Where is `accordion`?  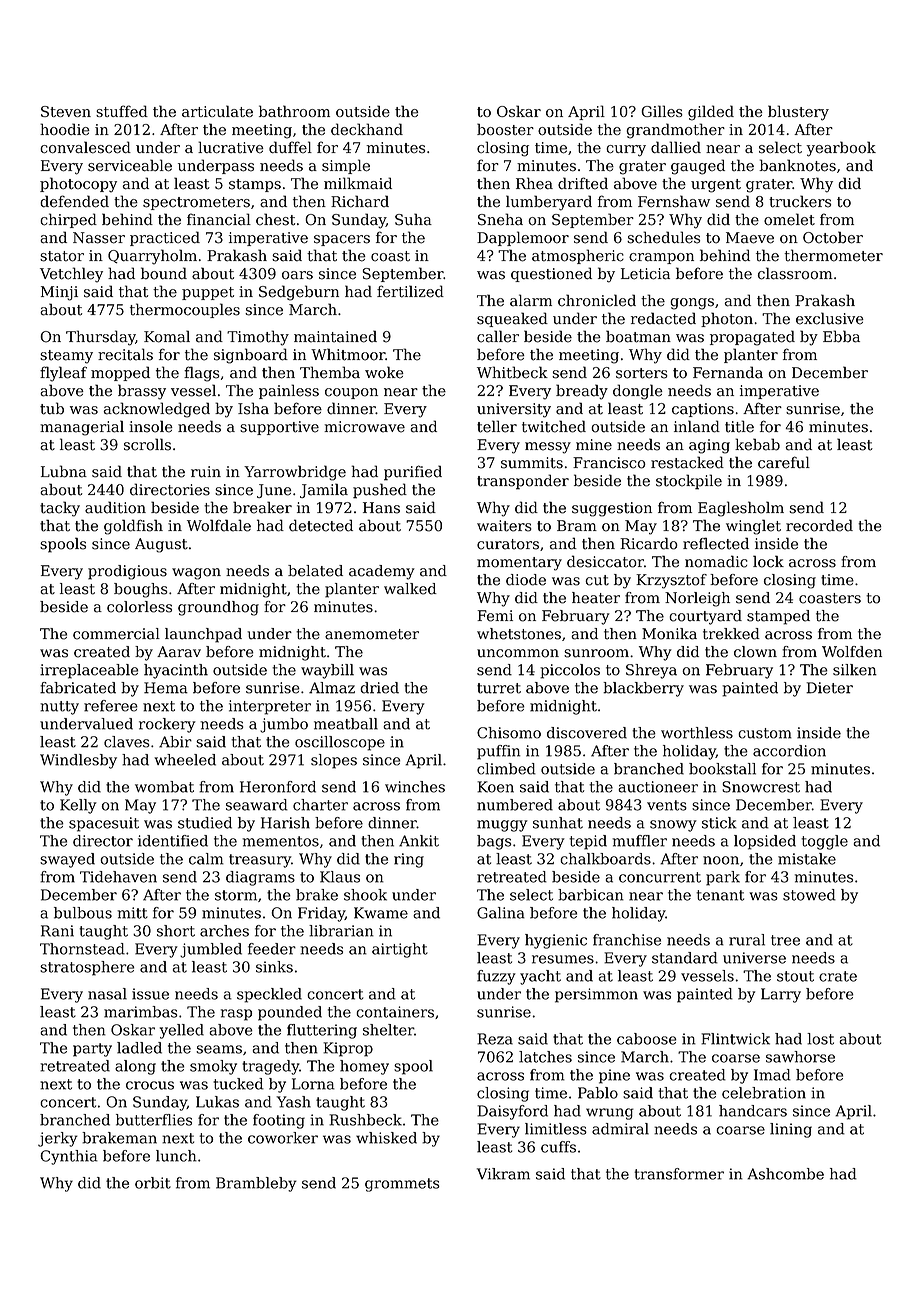 accordion is located at coordinates (789, 751).
